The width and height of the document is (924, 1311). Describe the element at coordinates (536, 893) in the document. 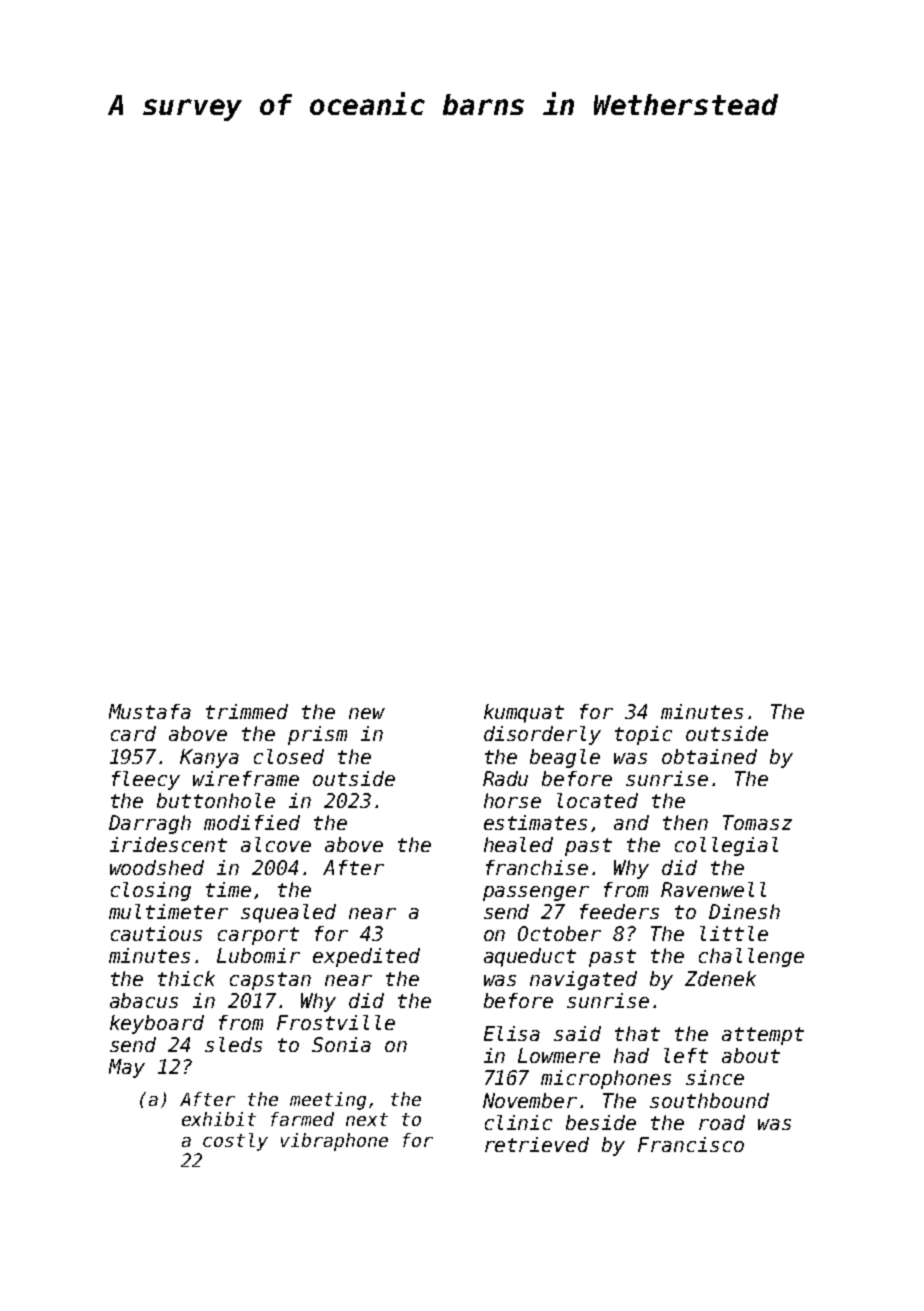

I see `passenger` at that location.
